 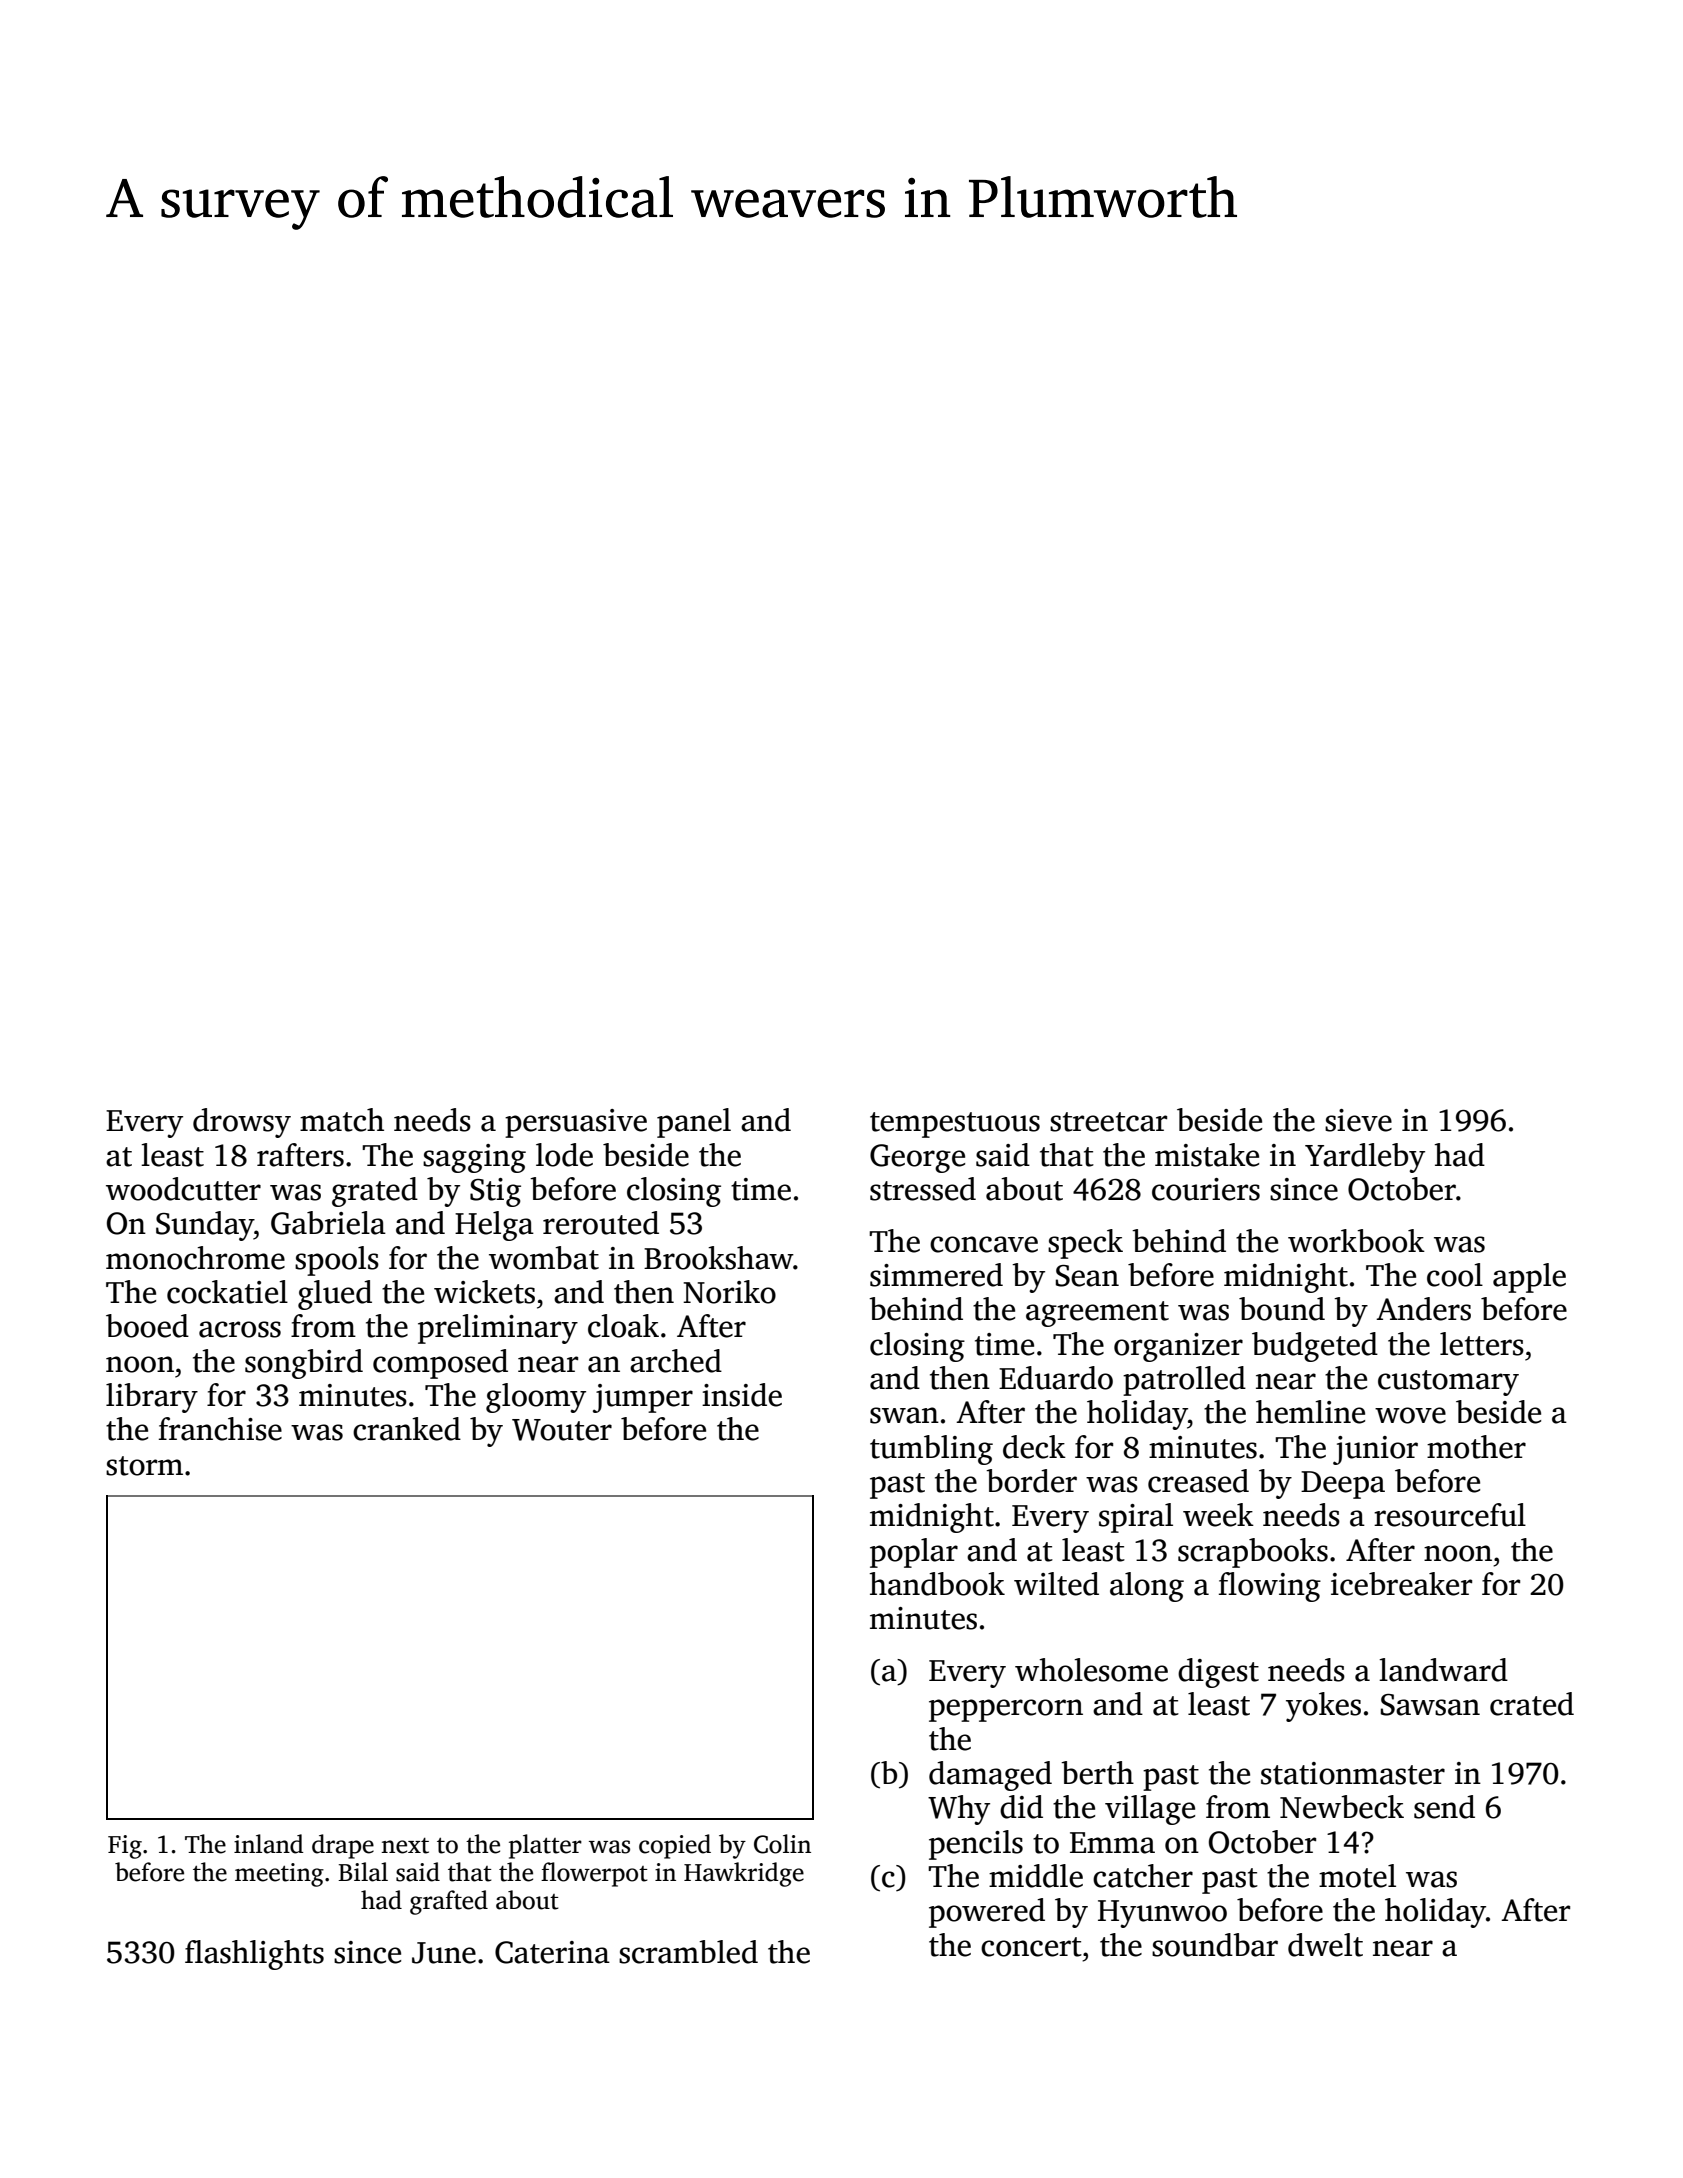 I want to click on Sean, so click(x=1087, y=1276).
